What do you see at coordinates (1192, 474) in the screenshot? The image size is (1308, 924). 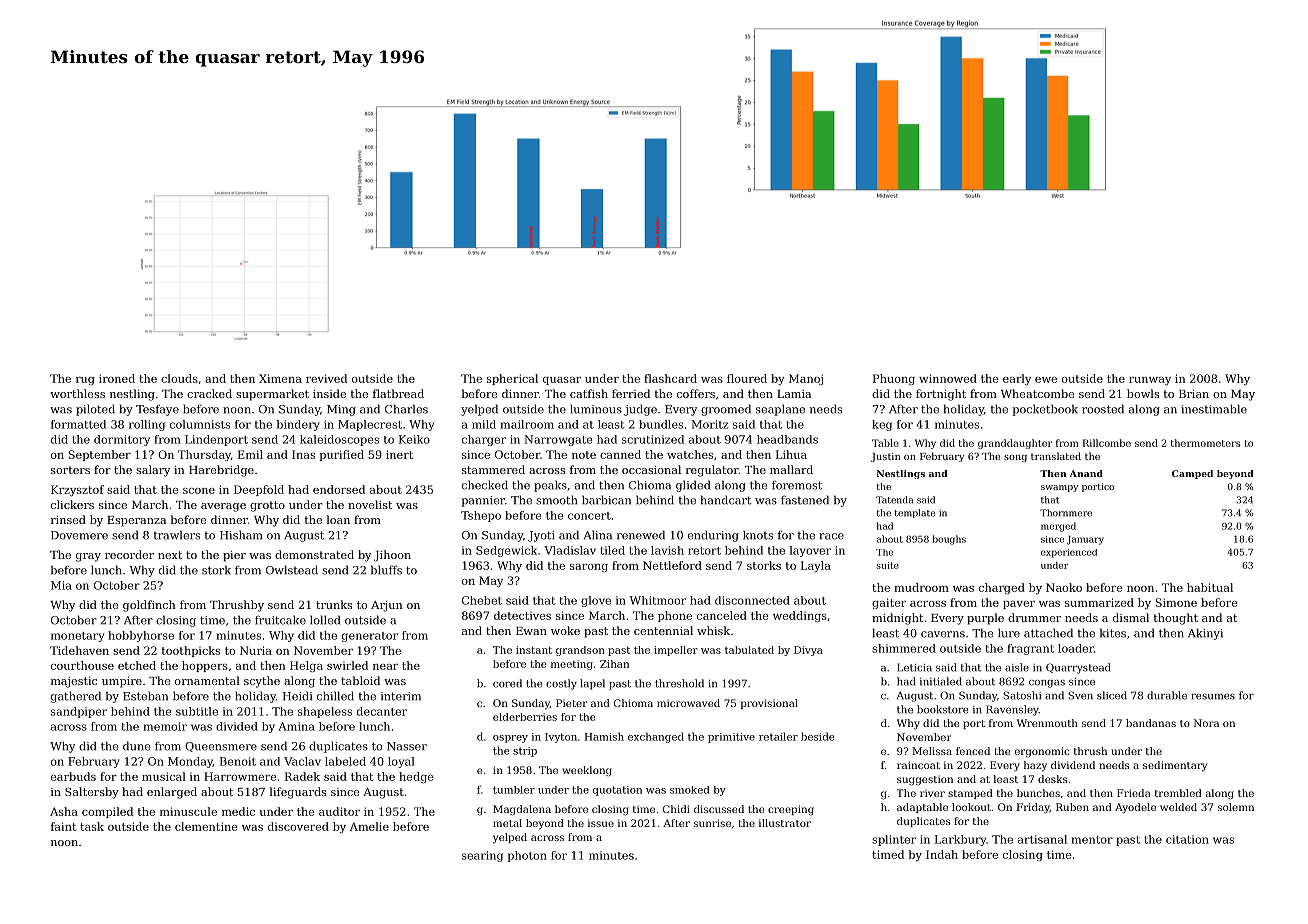 I see `Camped` at bounding box center [1192, 474].
